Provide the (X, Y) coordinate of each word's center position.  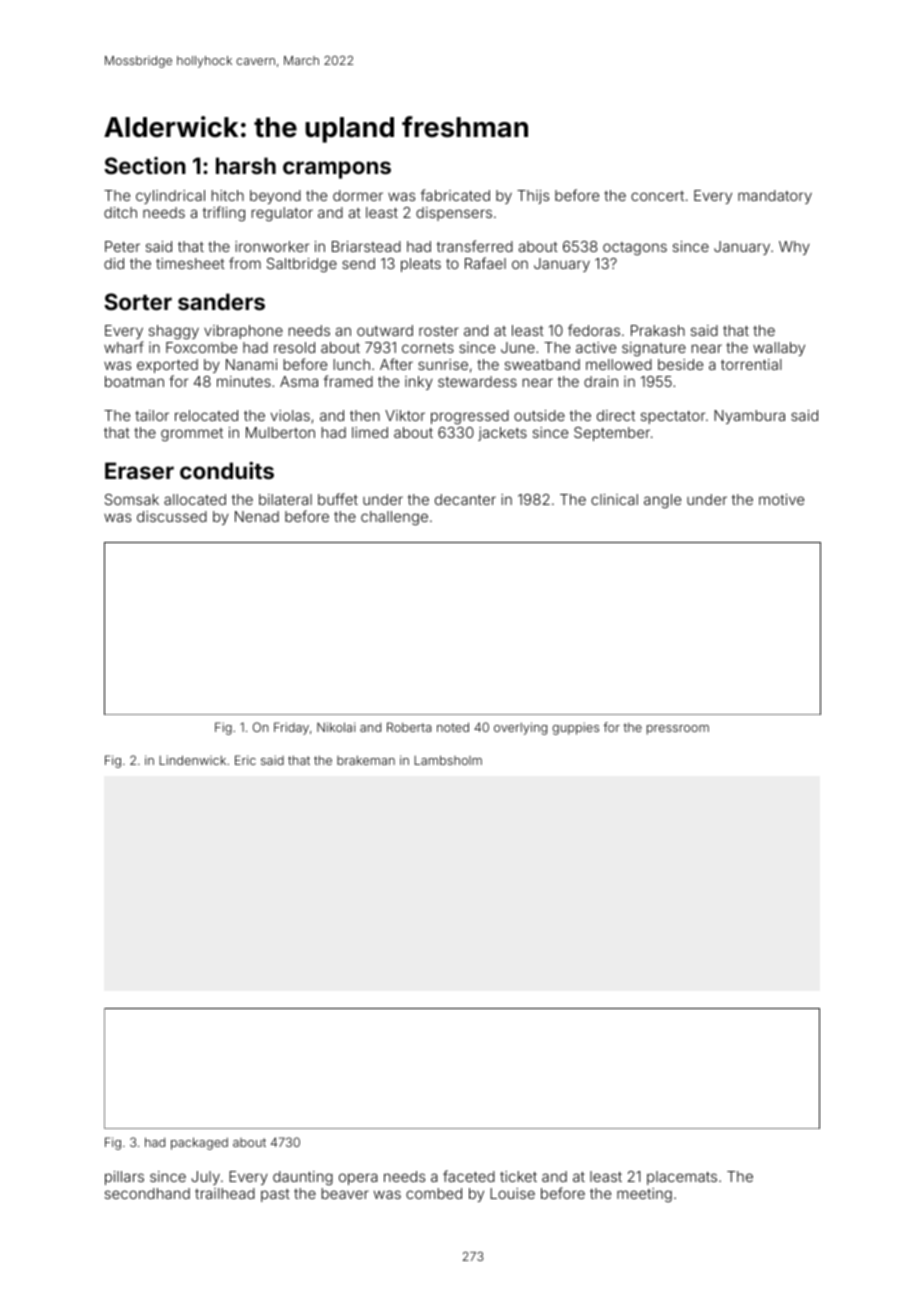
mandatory (775, 197)
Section (145, 165)
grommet (192, 434)
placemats (682, 1178)
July (205, 1178)
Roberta (409, 727)
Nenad (257, 516)
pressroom (678, 730)
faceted (469, 1176)
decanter (465, 499)
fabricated (455, 195)
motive (781, 499)
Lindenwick (192, 760)
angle (662, 501)
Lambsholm (448, 760)
